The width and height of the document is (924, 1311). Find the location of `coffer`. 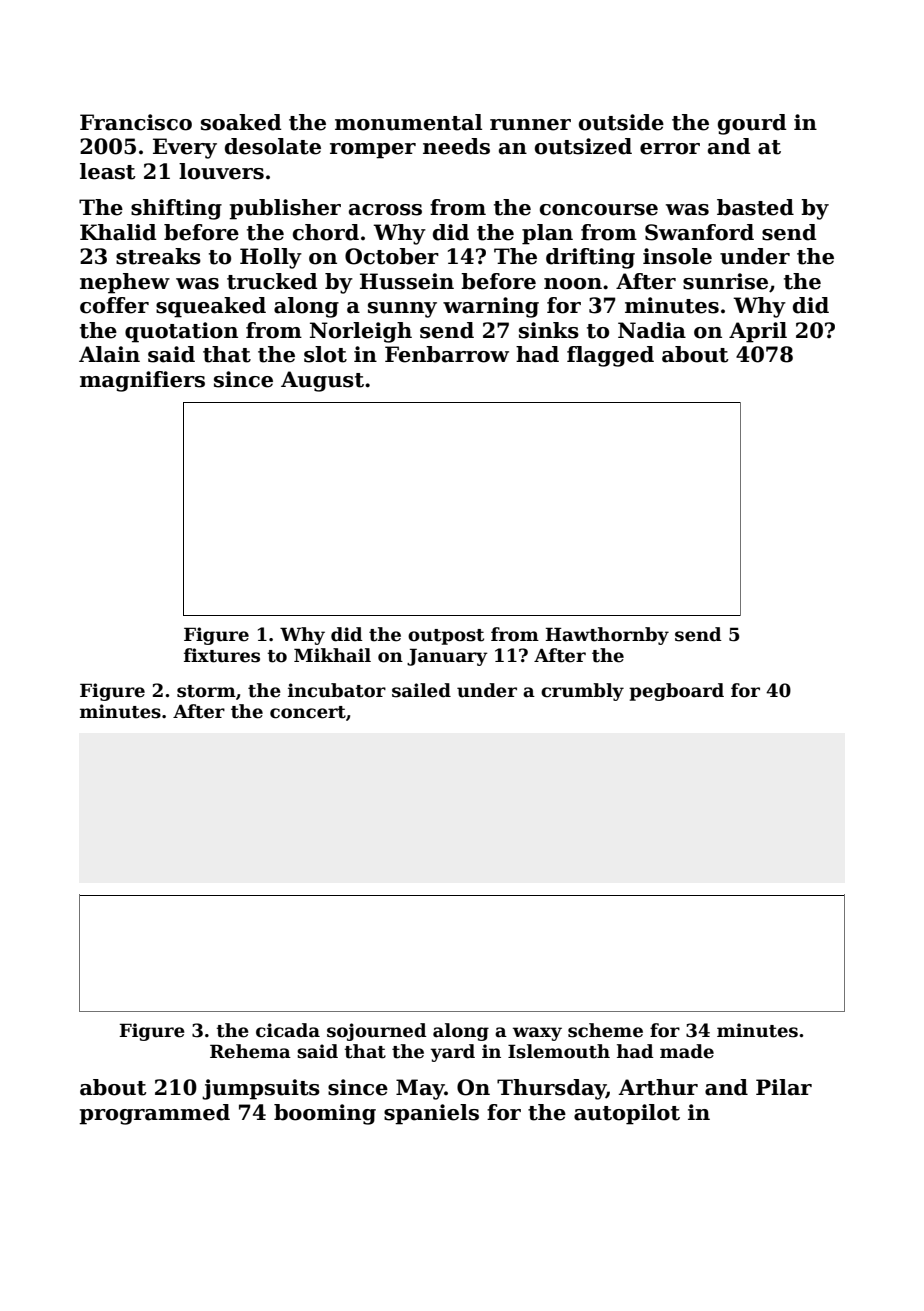

coffer is located at coordinates (114, 305).
